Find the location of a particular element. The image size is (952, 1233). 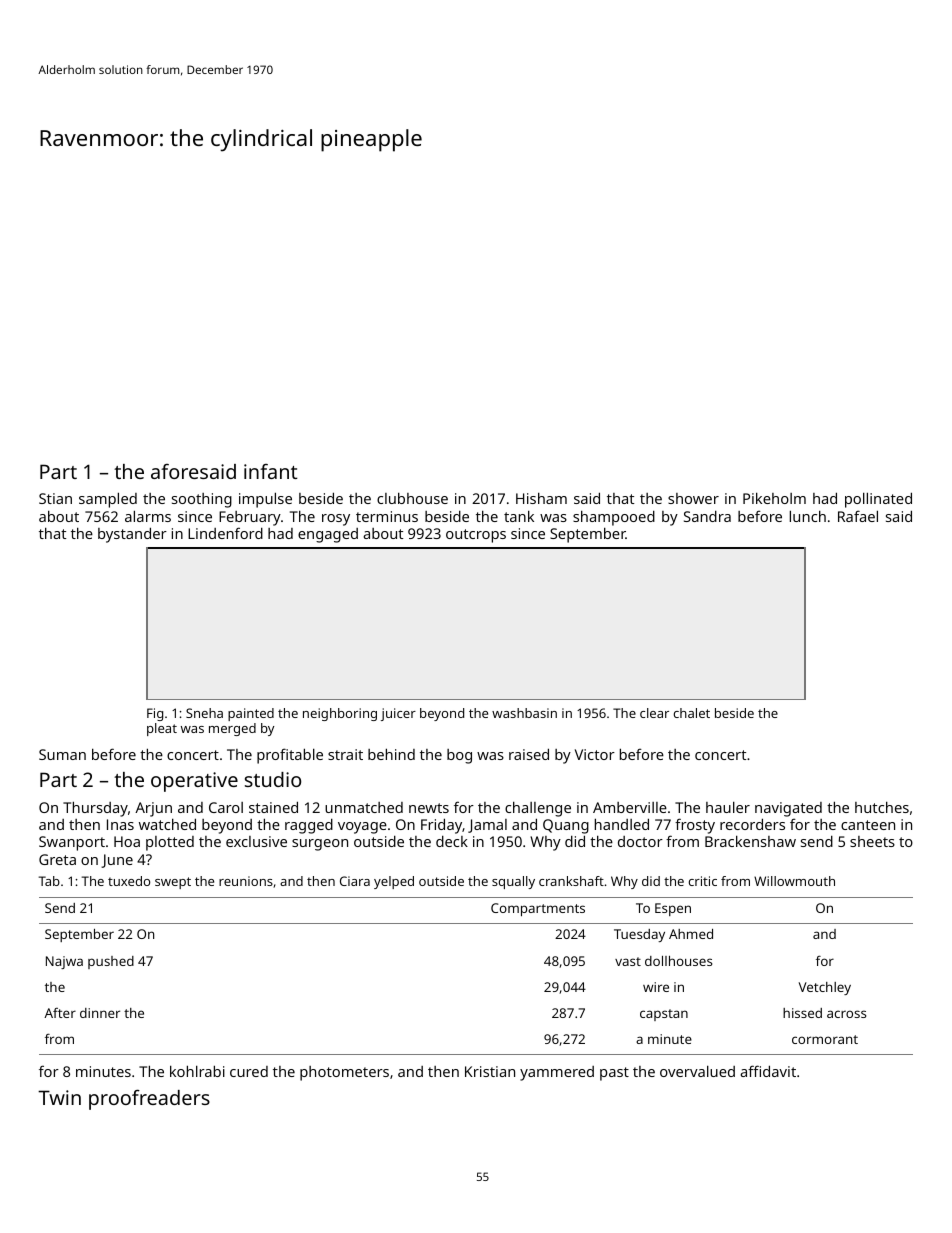

past is located at coordinates (614, 1074).
